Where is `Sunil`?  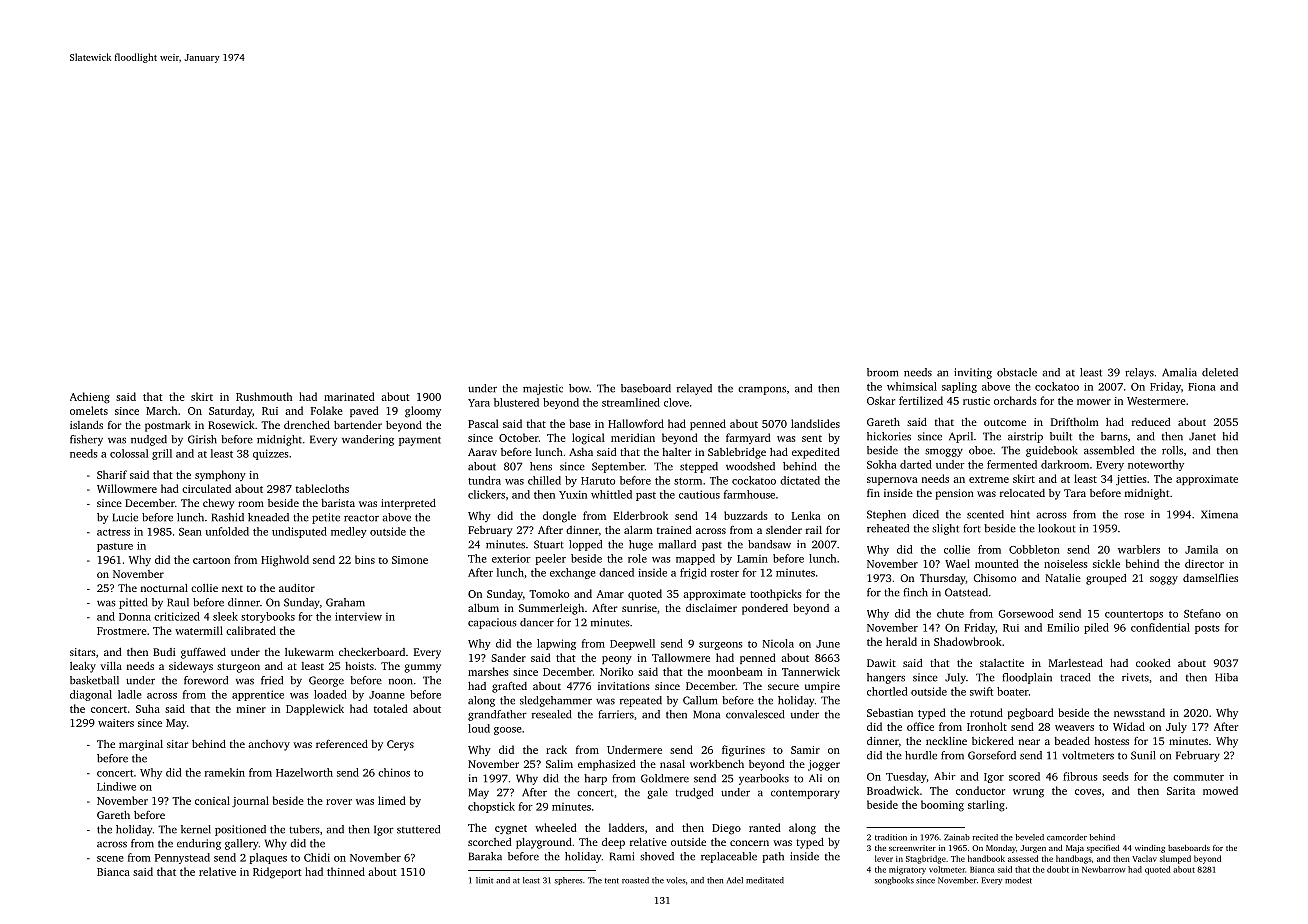
Sunil is located at coordinates (1143, 755).
